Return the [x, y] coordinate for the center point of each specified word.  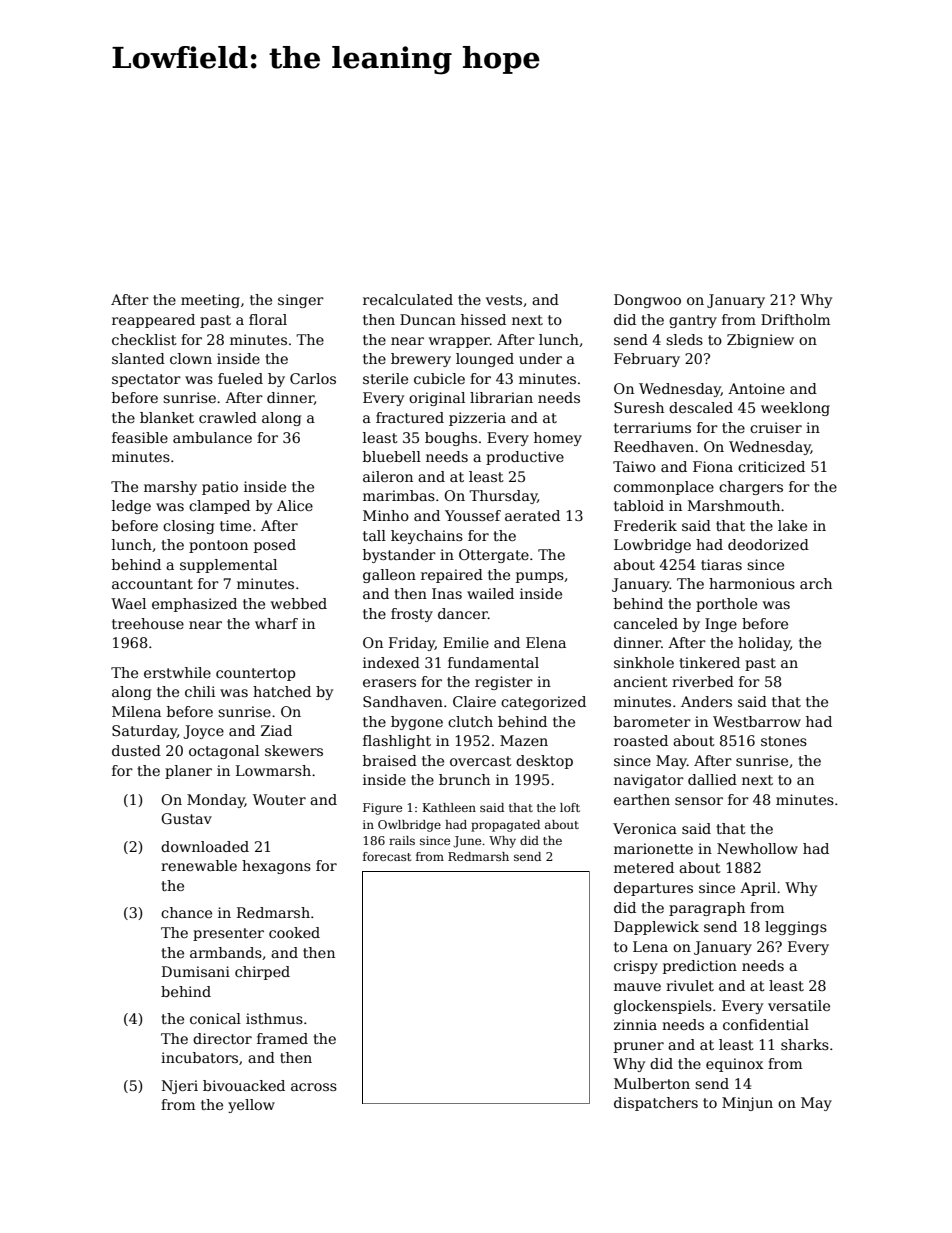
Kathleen [449, 807]
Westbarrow [757, 721]
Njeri [180, 1087]
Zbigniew [760, 341]
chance [186, 912]
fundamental [493, 662]
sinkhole [644, 662]
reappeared [153, 321]
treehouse [148, 623]
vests [504, 300]
